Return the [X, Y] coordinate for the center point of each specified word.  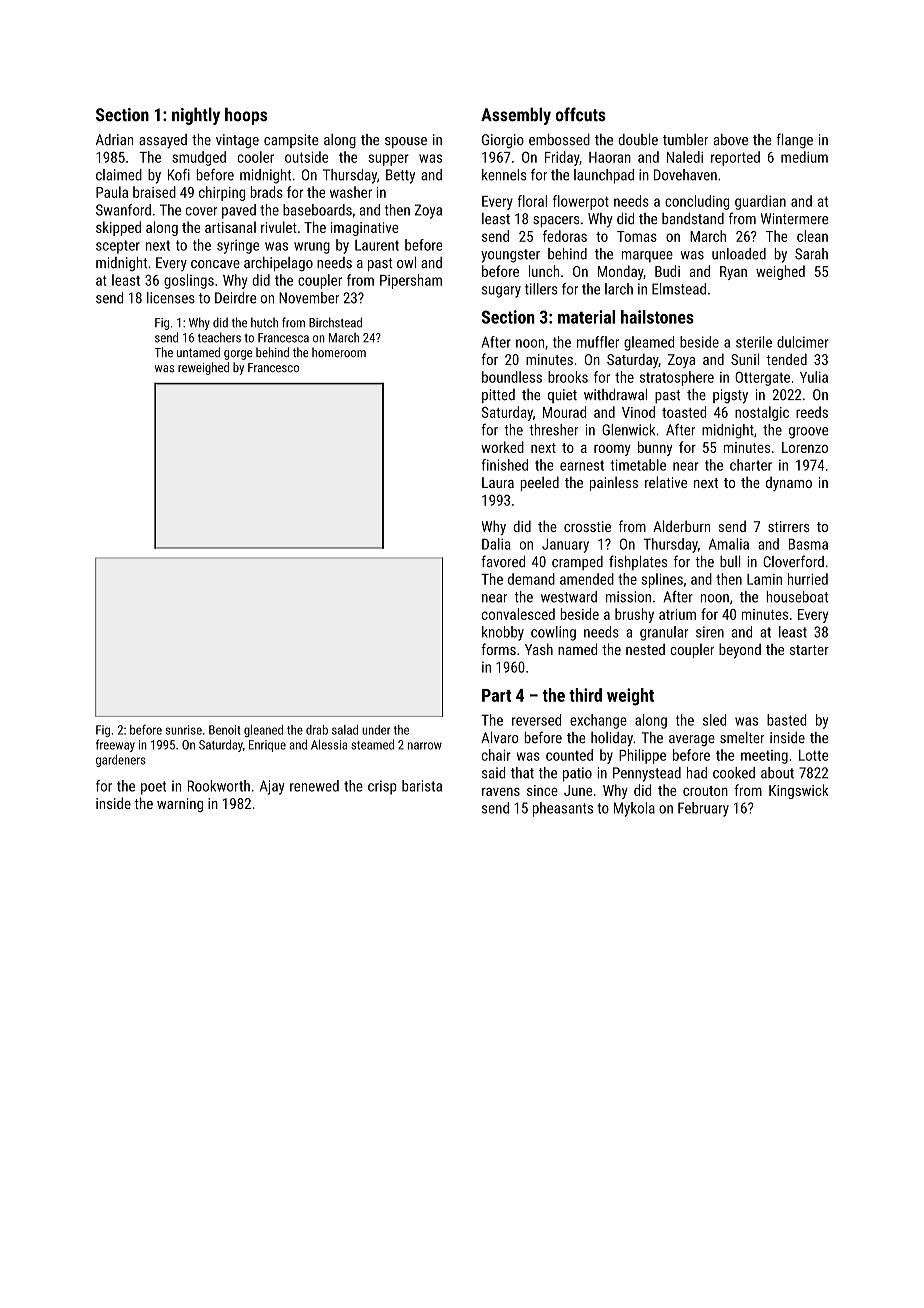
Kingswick [799, 791]
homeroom [339, 352]
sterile [754, 342]
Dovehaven [685, 175]
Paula [112, 192]
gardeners [121, 760]
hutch [264, 322]
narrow [425, 746]
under [376, 730]
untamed [198, 352]
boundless [512, 377]
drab [317, 730]
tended [786, 359]
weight [630, 697]
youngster [510, 256]
